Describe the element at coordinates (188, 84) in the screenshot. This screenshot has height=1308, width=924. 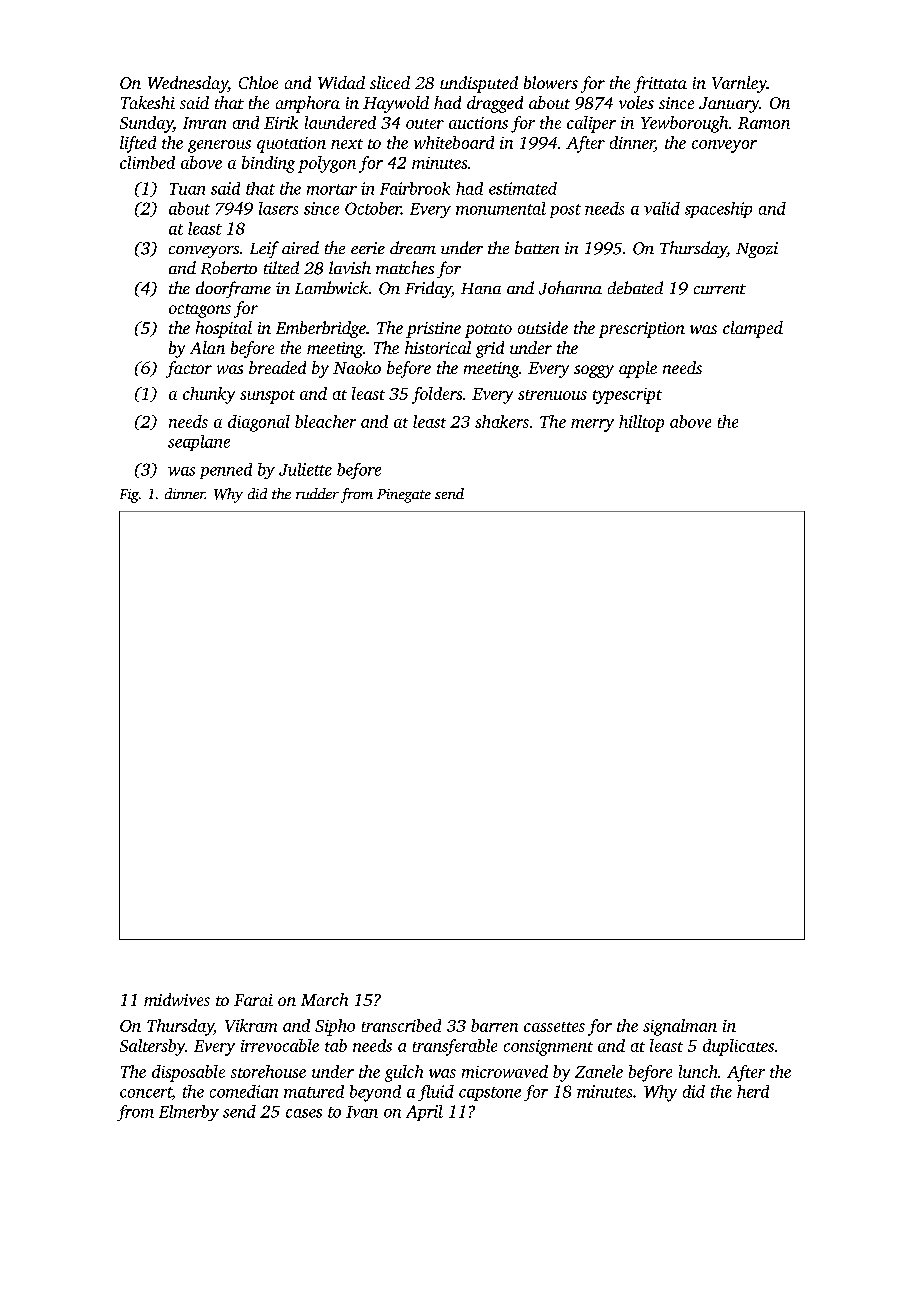
I see `Wednesday` at that location.
